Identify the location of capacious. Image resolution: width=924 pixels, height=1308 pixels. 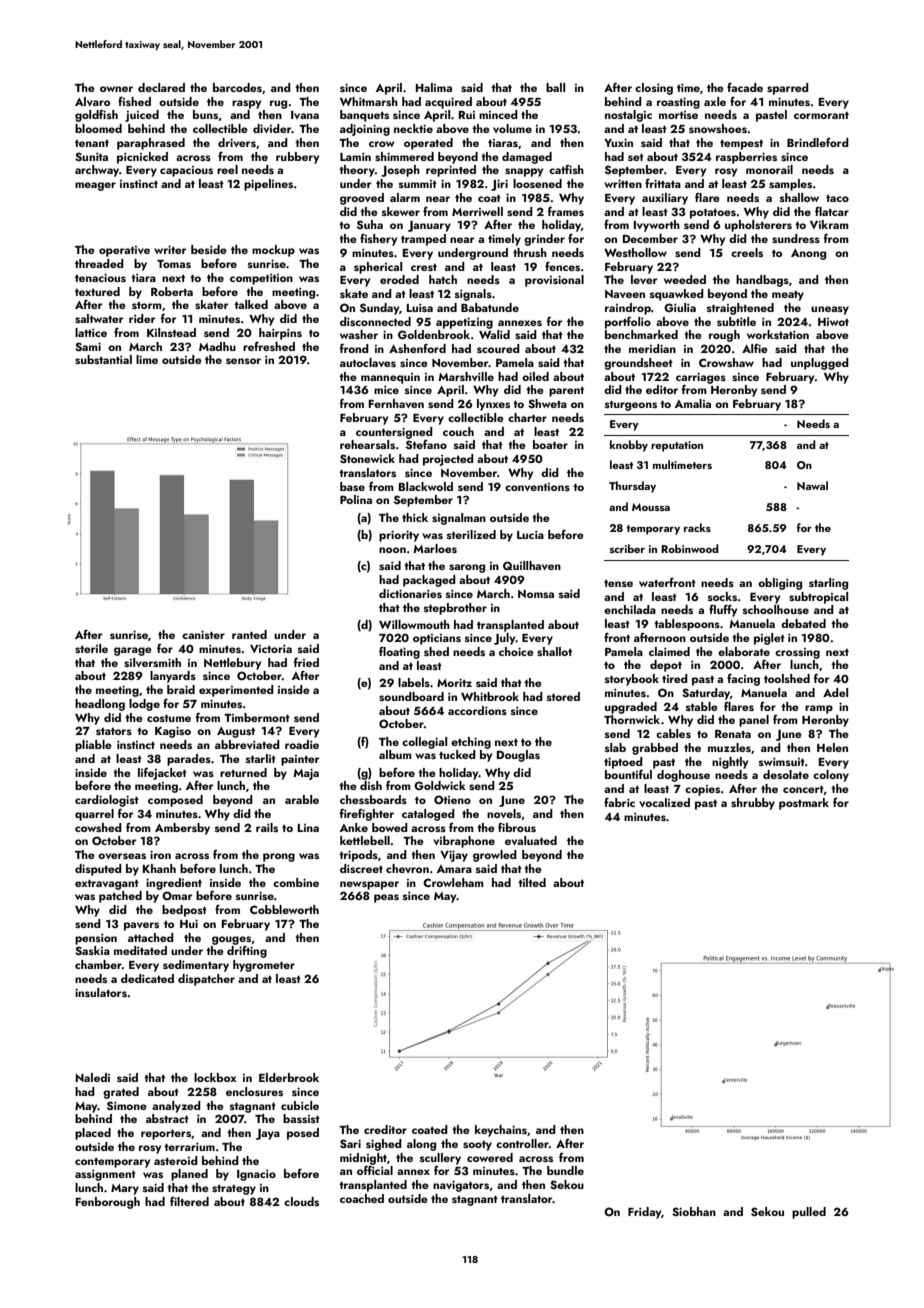
(186, 171).
